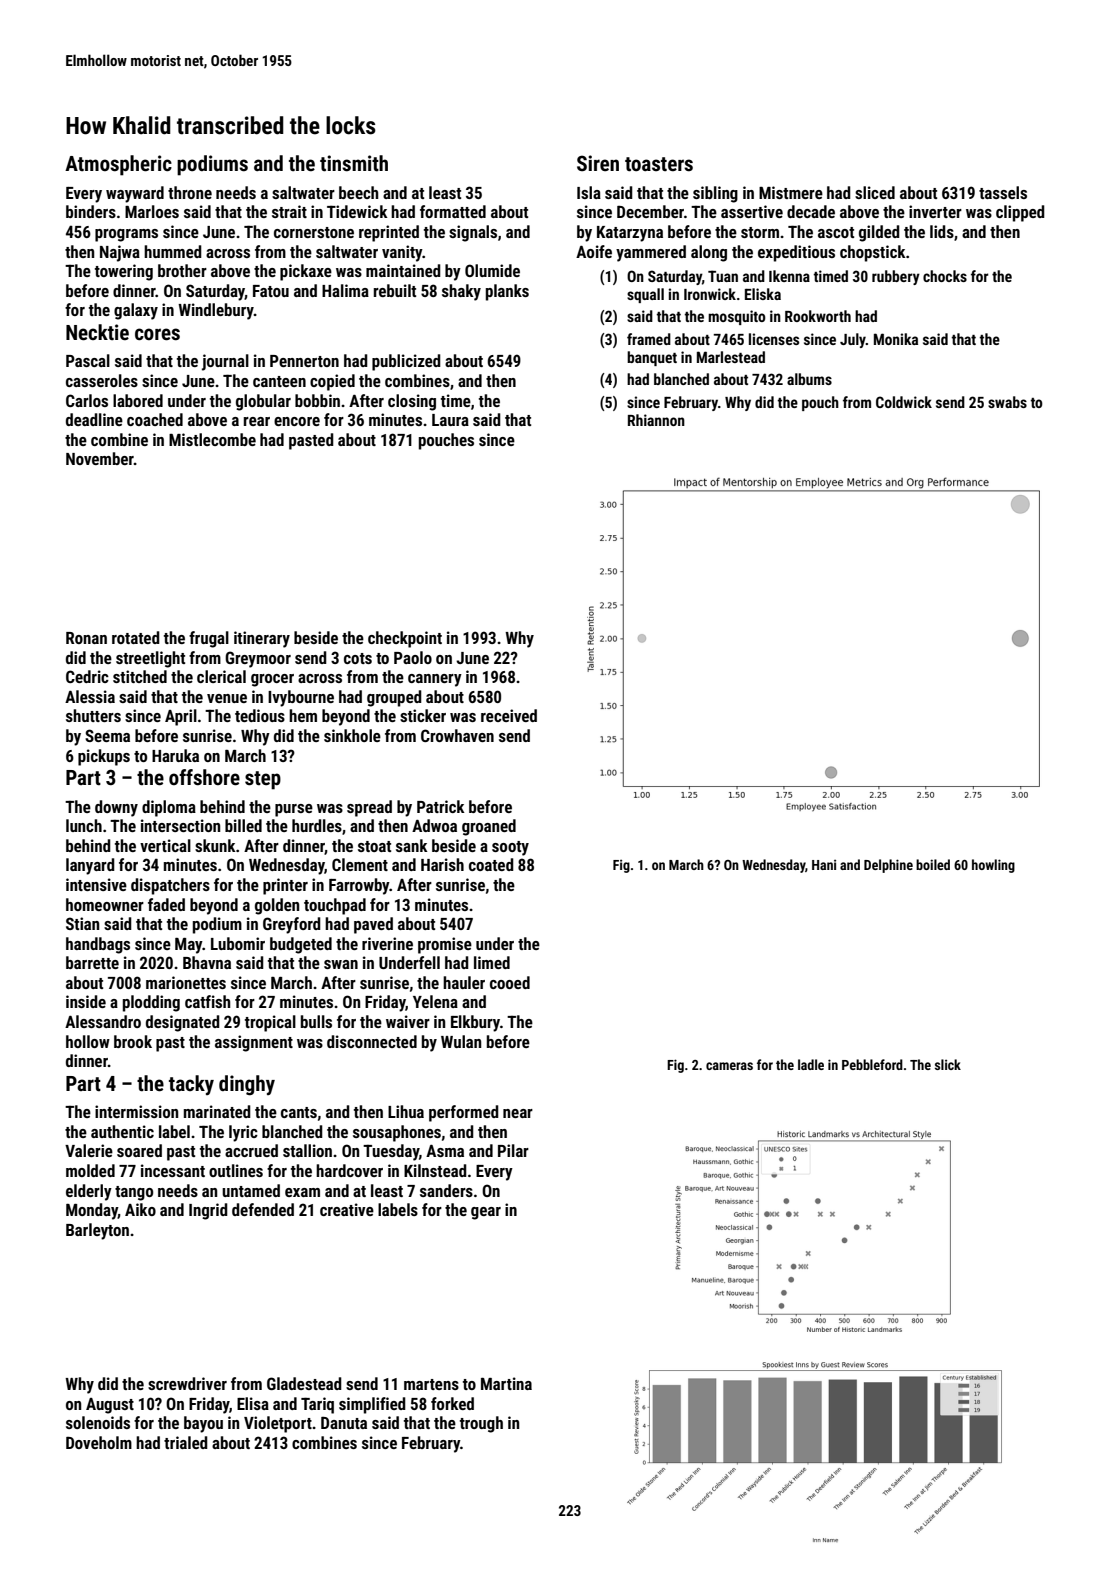 Image resolution: width=1117 pixels, height=1579 pixels. Describe the element at coordinates (789, 276) in the document. I see `Ikenna` at that location.
